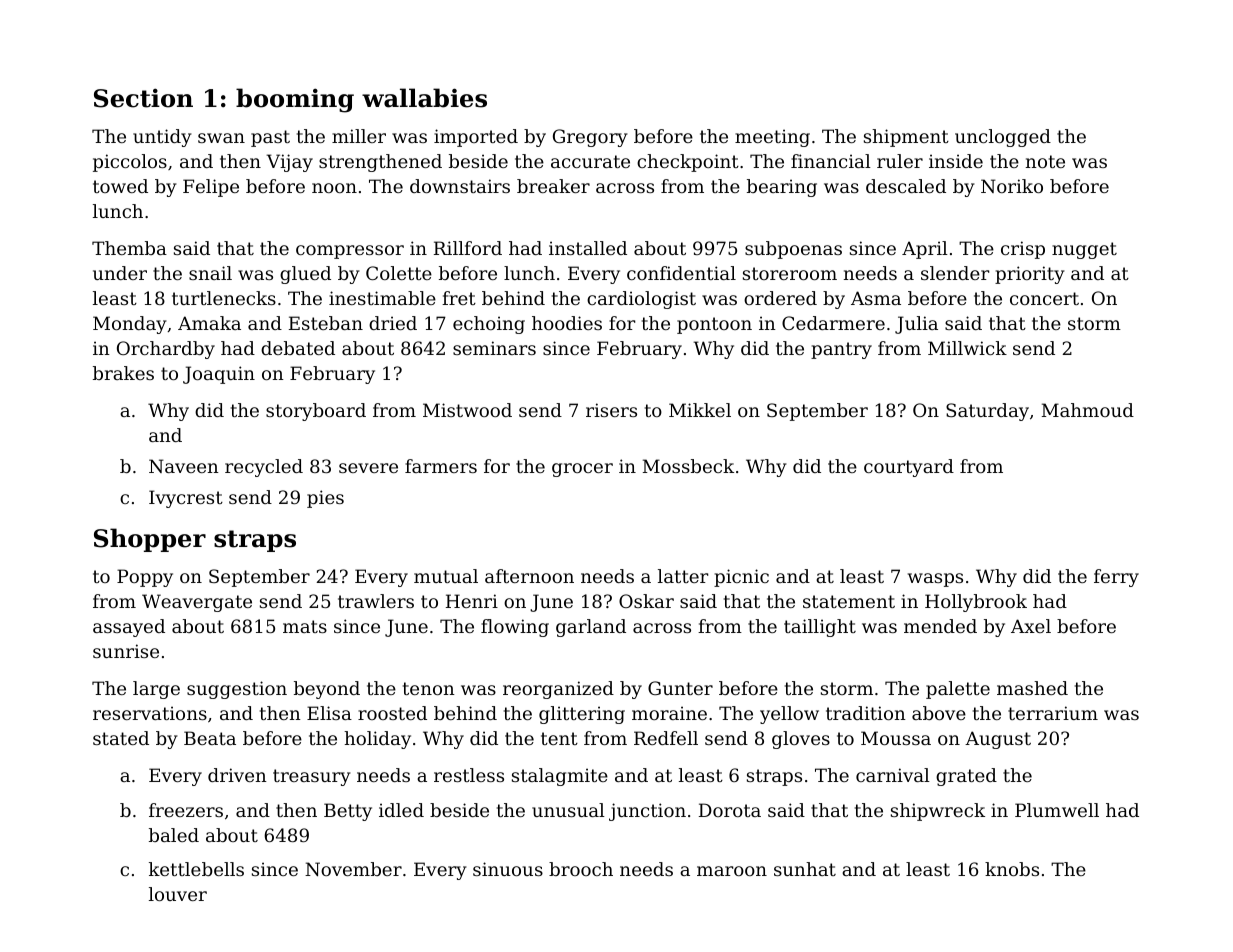 This screenshot has height=952, width=1233. Describe the element at coordinates (940, 626) in the screenshot. I see `mended` at that location.
